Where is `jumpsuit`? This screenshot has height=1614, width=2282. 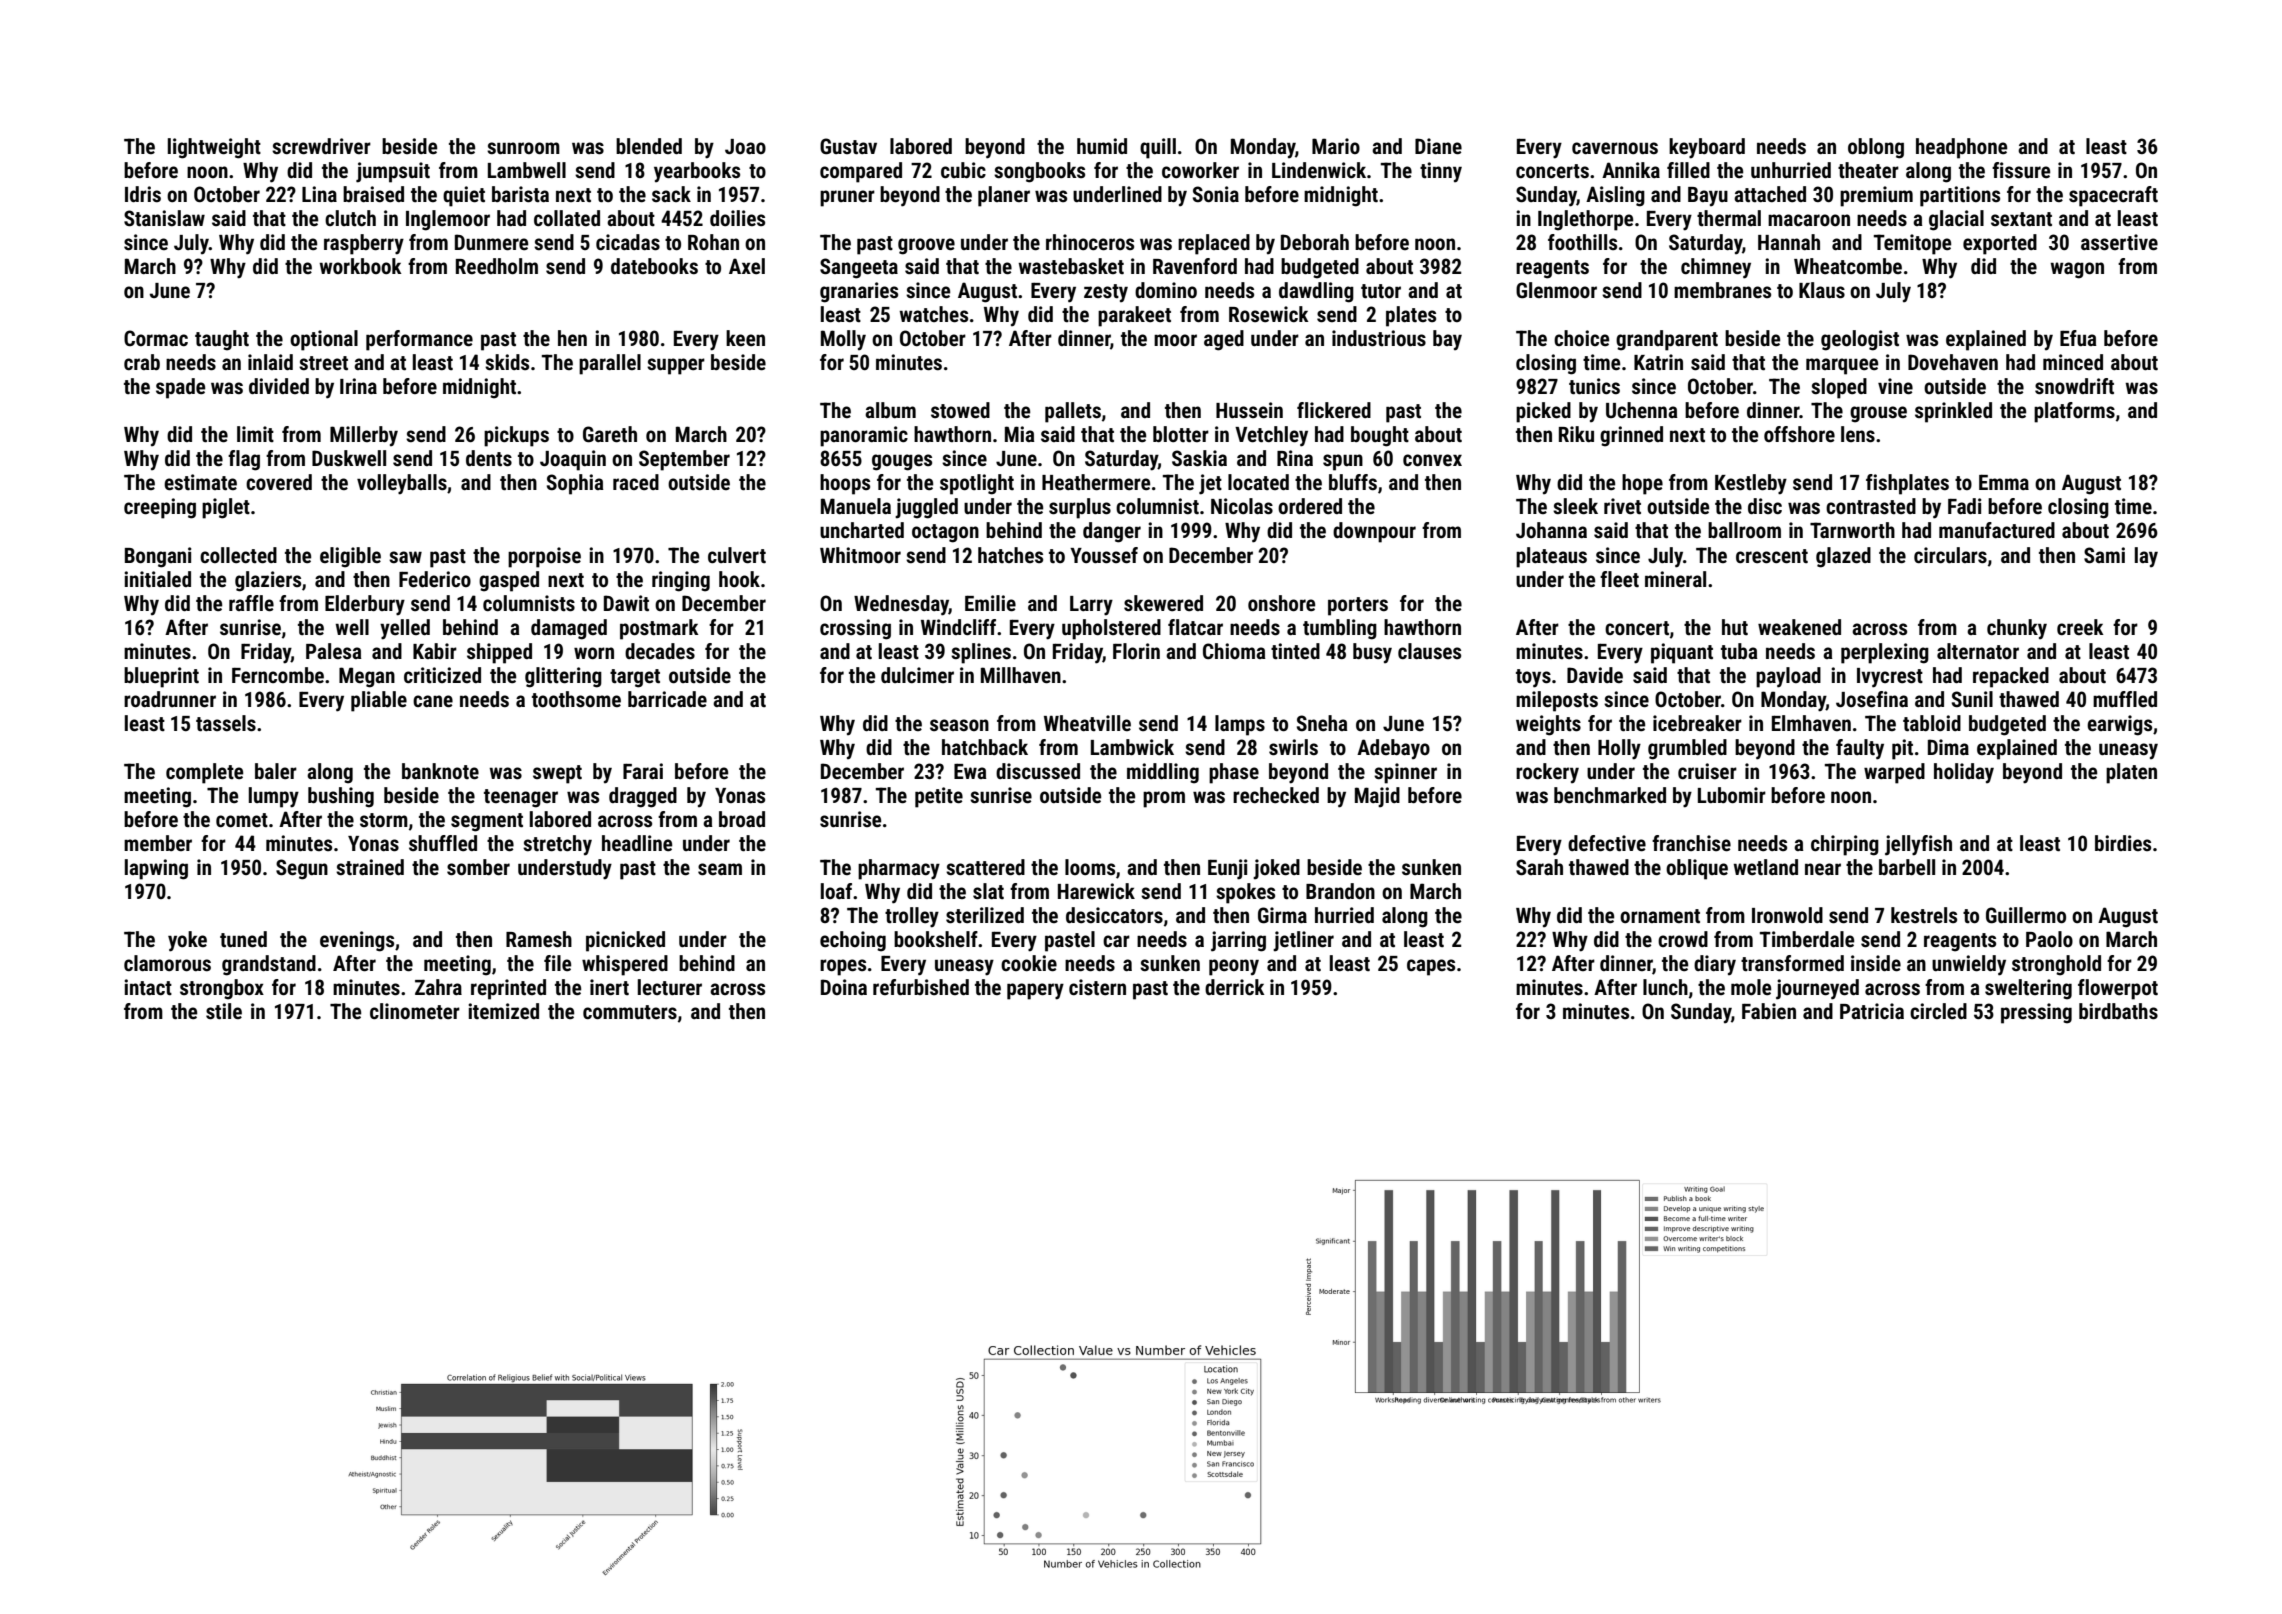 jumpsuit is located at coordinates (393, 172).
